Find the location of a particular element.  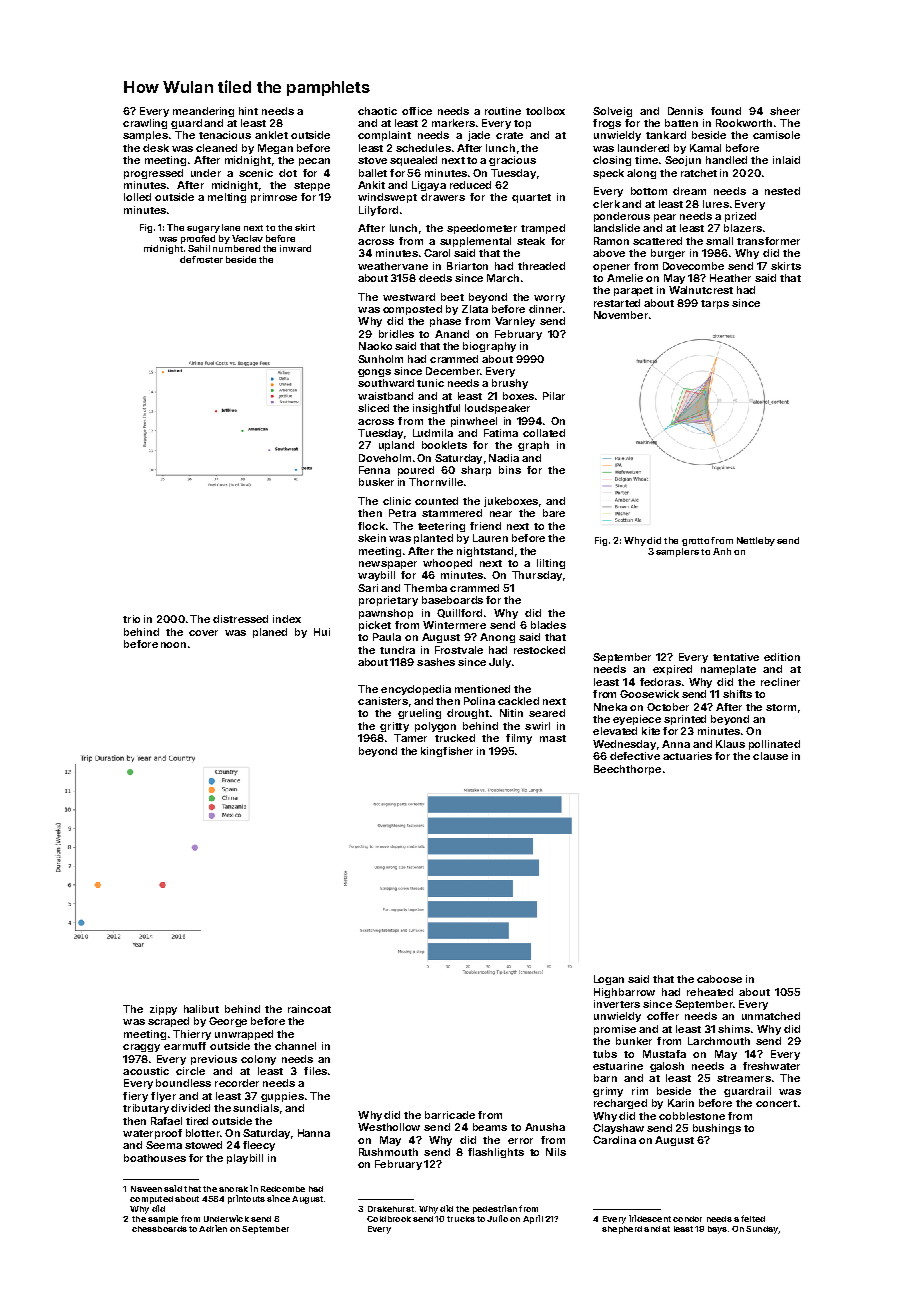

Julio is located at coordinates (497, 1218).
